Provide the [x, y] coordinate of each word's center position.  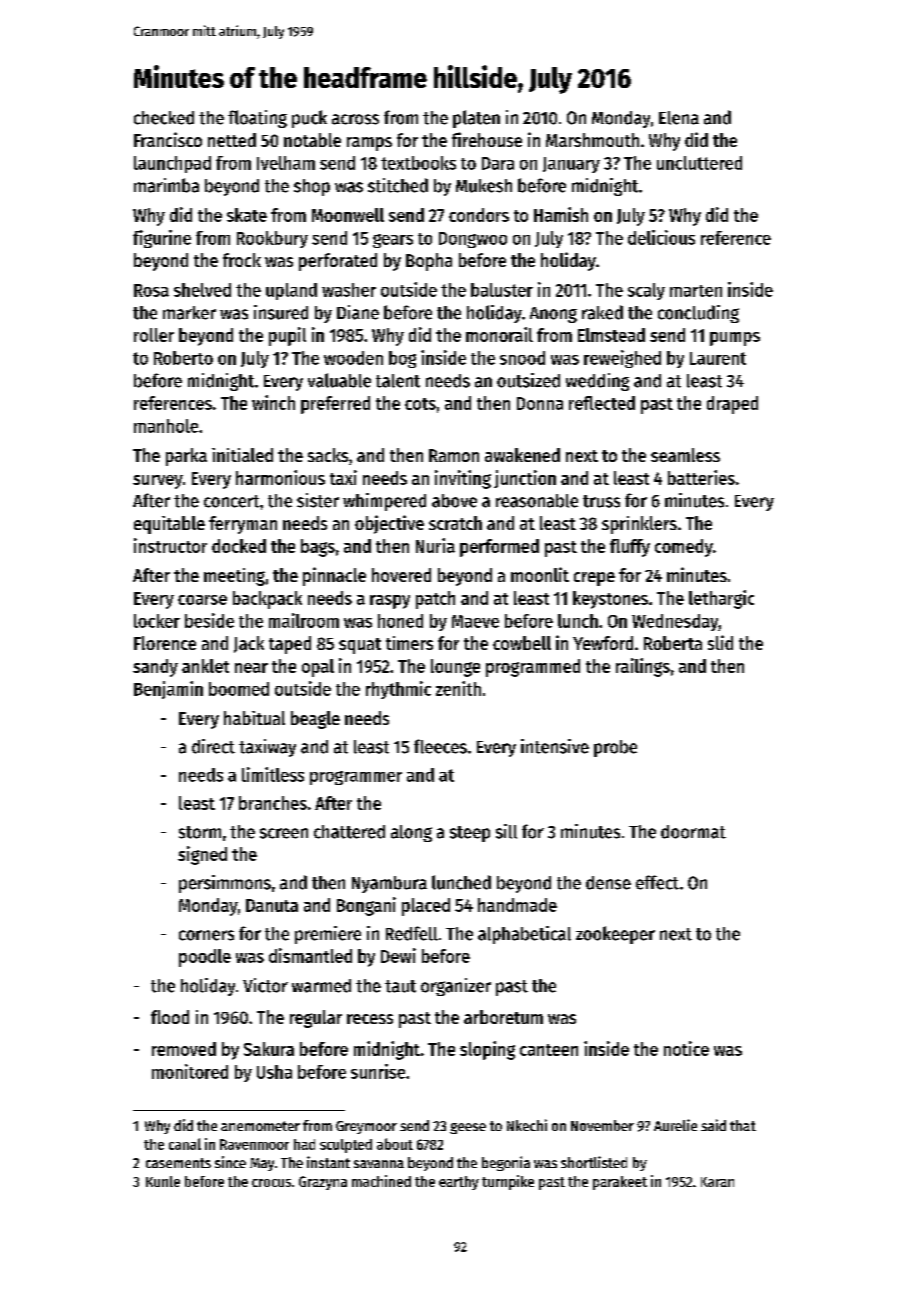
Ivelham [286, 163]
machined [381, 1181]
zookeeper [615, 935]
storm [200, 832]
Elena [679, 118]
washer [349, 290]
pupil [287, 336]
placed [426, 907]
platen [476, 119]
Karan [717, 1182]
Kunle [163, 1181]
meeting [234, 577]
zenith [458, 688]
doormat [693, 832]
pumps [735, 339]
